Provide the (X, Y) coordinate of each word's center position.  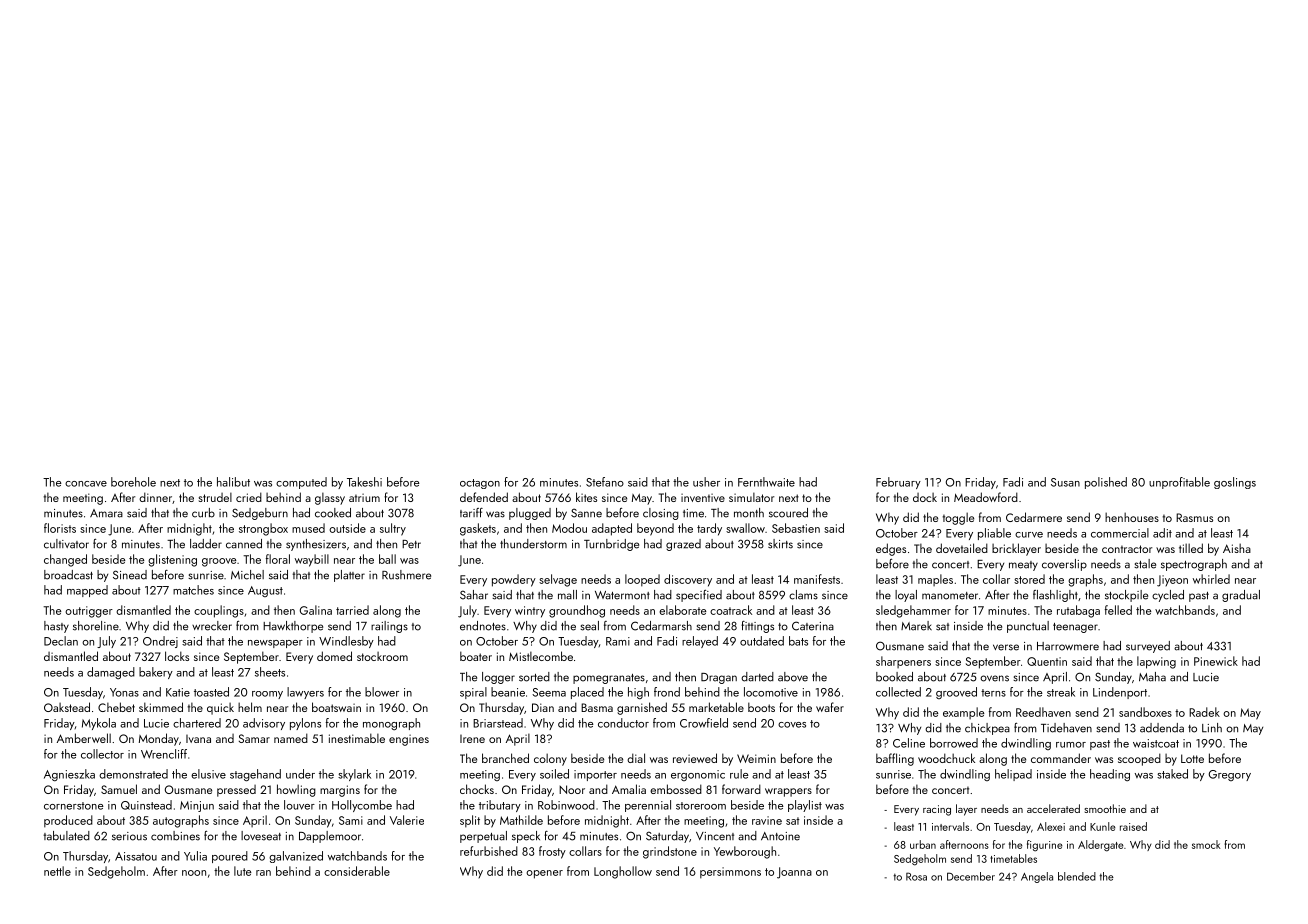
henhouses (1132, 517)
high (638, 693)
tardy (709, 529)
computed (301, 483)
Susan (1065, 482)
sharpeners (903, 662)
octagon (480, 484)
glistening (172, 560)
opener (544, 874)
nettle (57, 871)
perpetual (483, 837)
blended (1077, 876)
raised (1133, 826)
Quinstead (146, 805)
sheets (270, 672)
